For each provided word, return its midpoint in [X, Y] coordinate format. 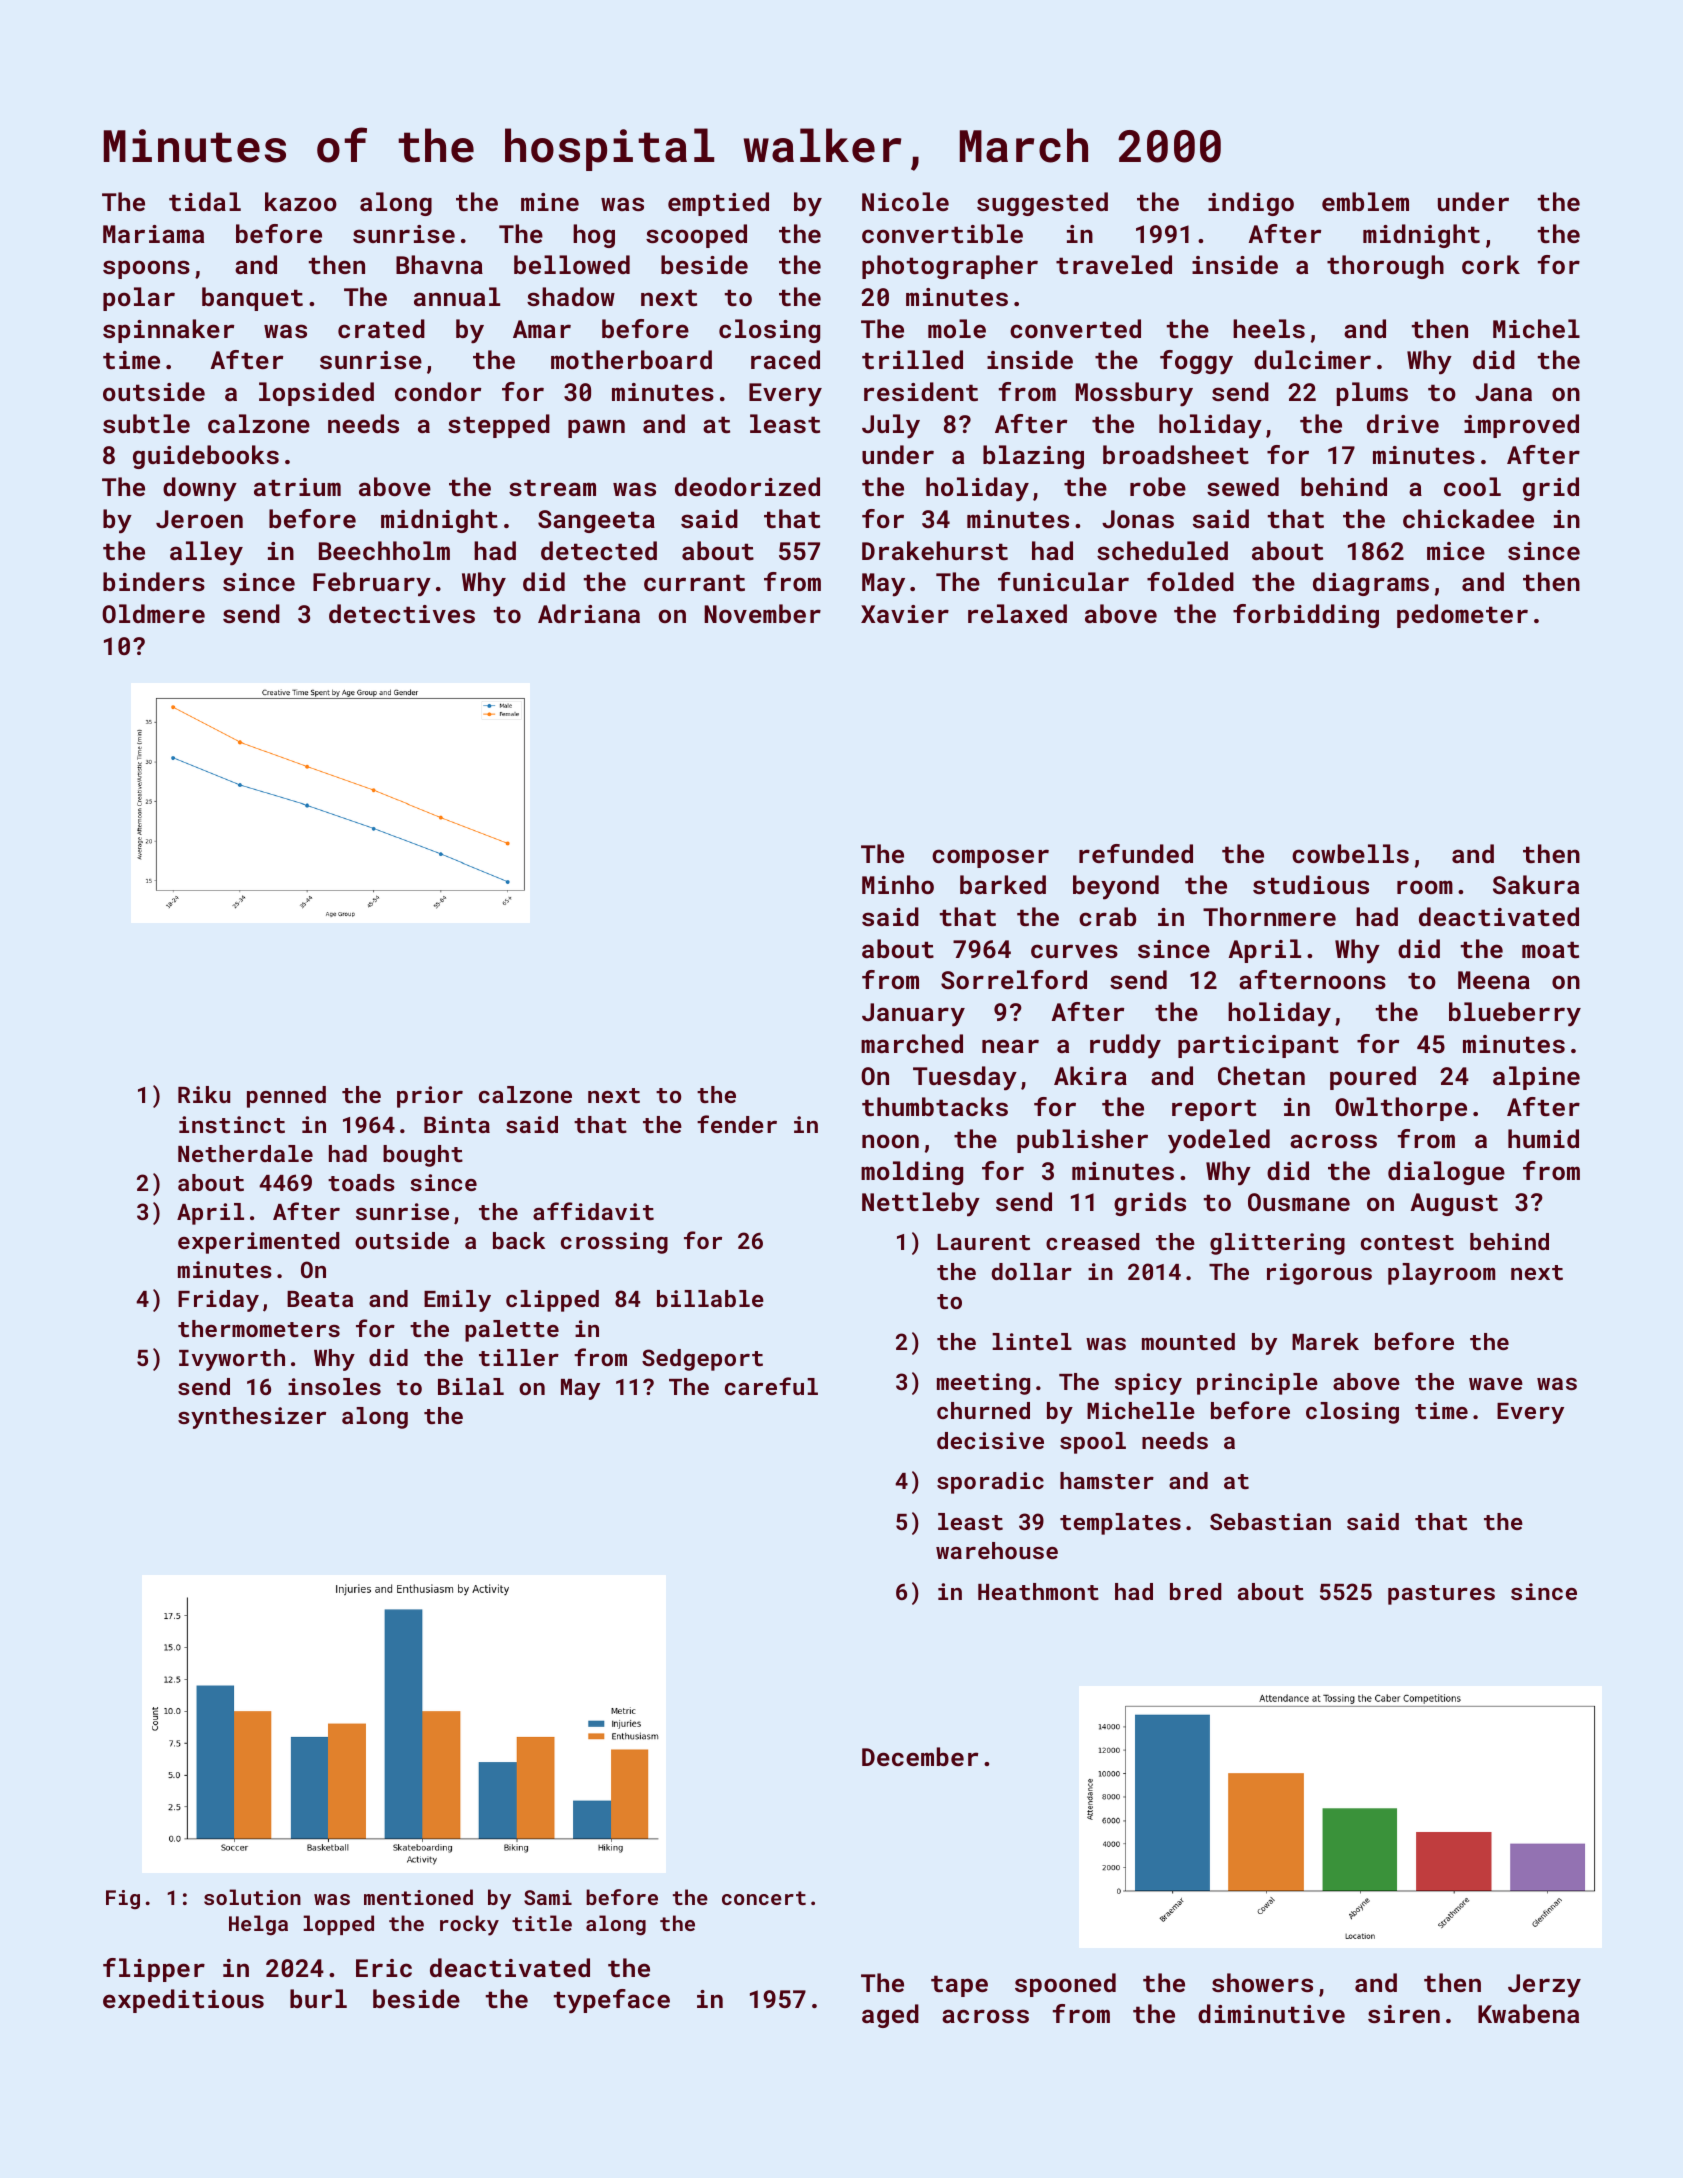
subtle [146, 423]
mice [1456, 551]
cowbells [1350, 853]
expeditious [183, 2001]
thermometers [259, 1328]
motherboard [631, 359]
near [1010, 1046]
